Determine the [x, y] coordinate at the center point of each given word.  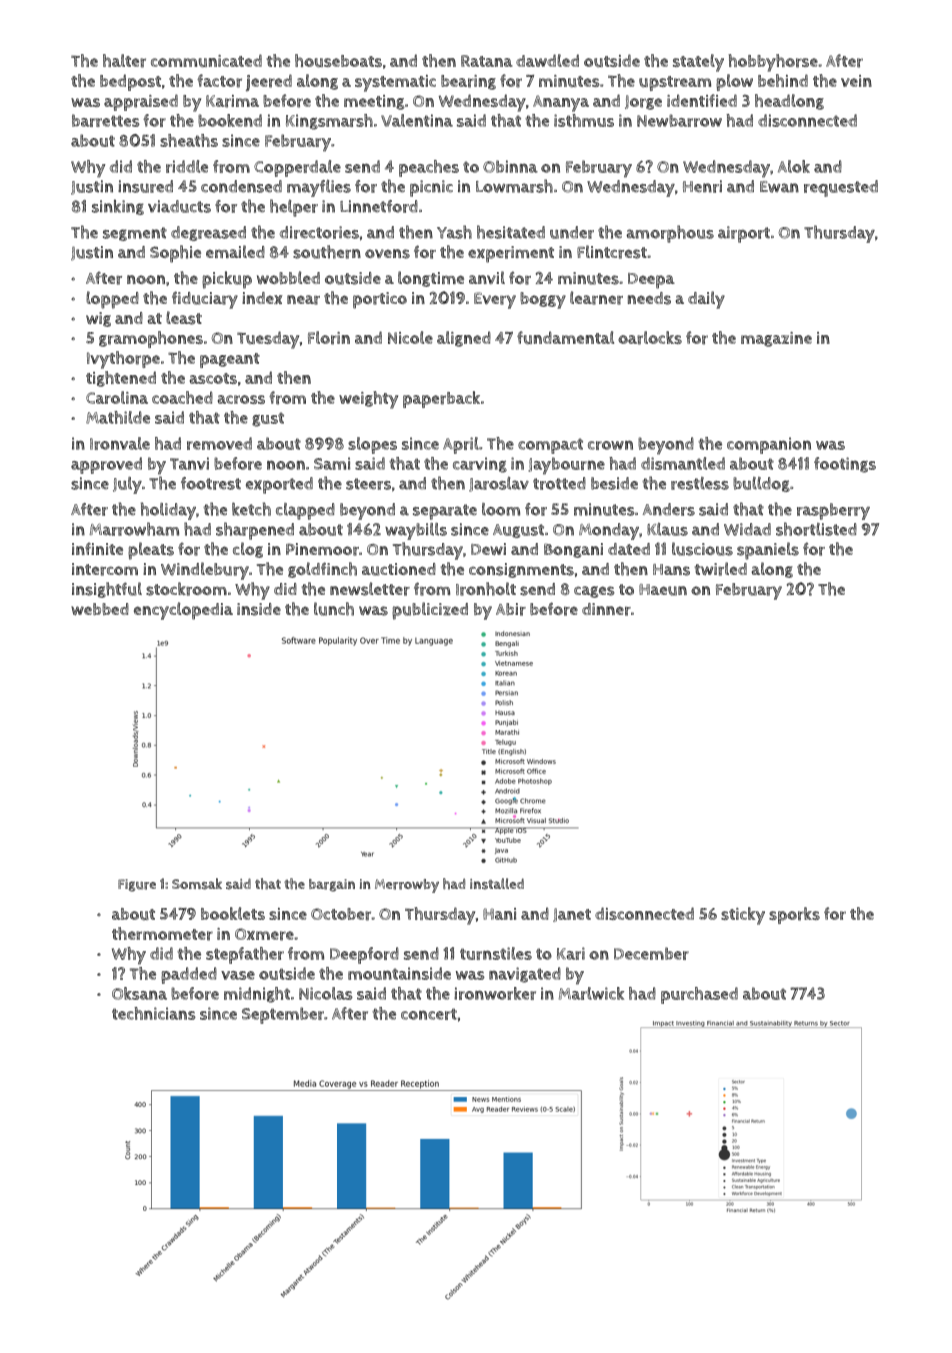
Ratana [487, 61]
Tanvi [189, 463]
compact [550, 446]
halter [124, 61]
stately [698, 63]
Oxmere [264, 934]
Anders [669, 509]
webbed [100, 609]
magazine [776, 339]
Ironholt [486, 589]
